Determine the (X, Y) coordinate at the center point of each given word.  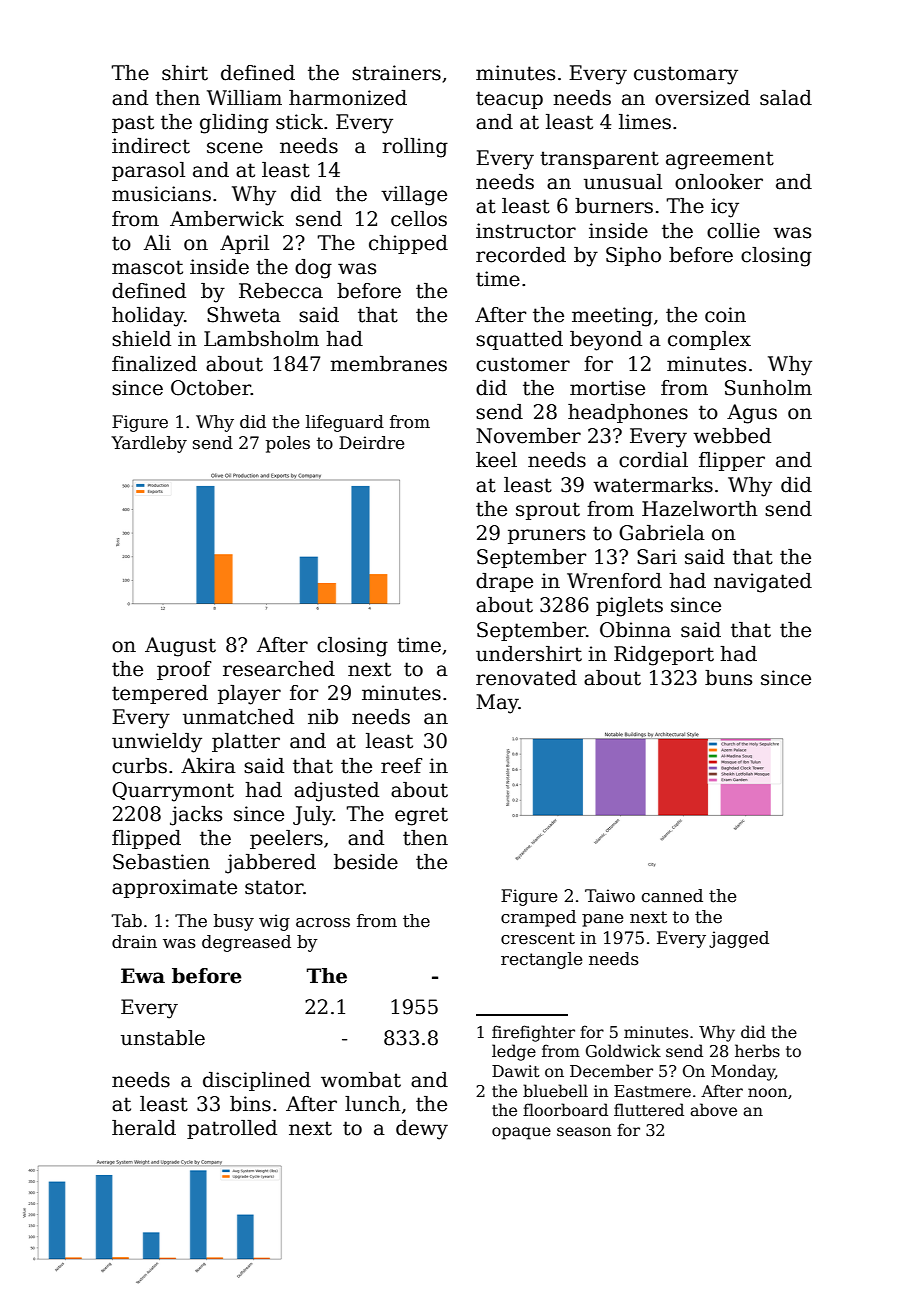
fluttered (649, 1110)
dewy (422, 1130)
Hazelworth (700, 509)
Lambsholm (261, 339)
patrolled (232, 1129)
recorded (521, 255)
